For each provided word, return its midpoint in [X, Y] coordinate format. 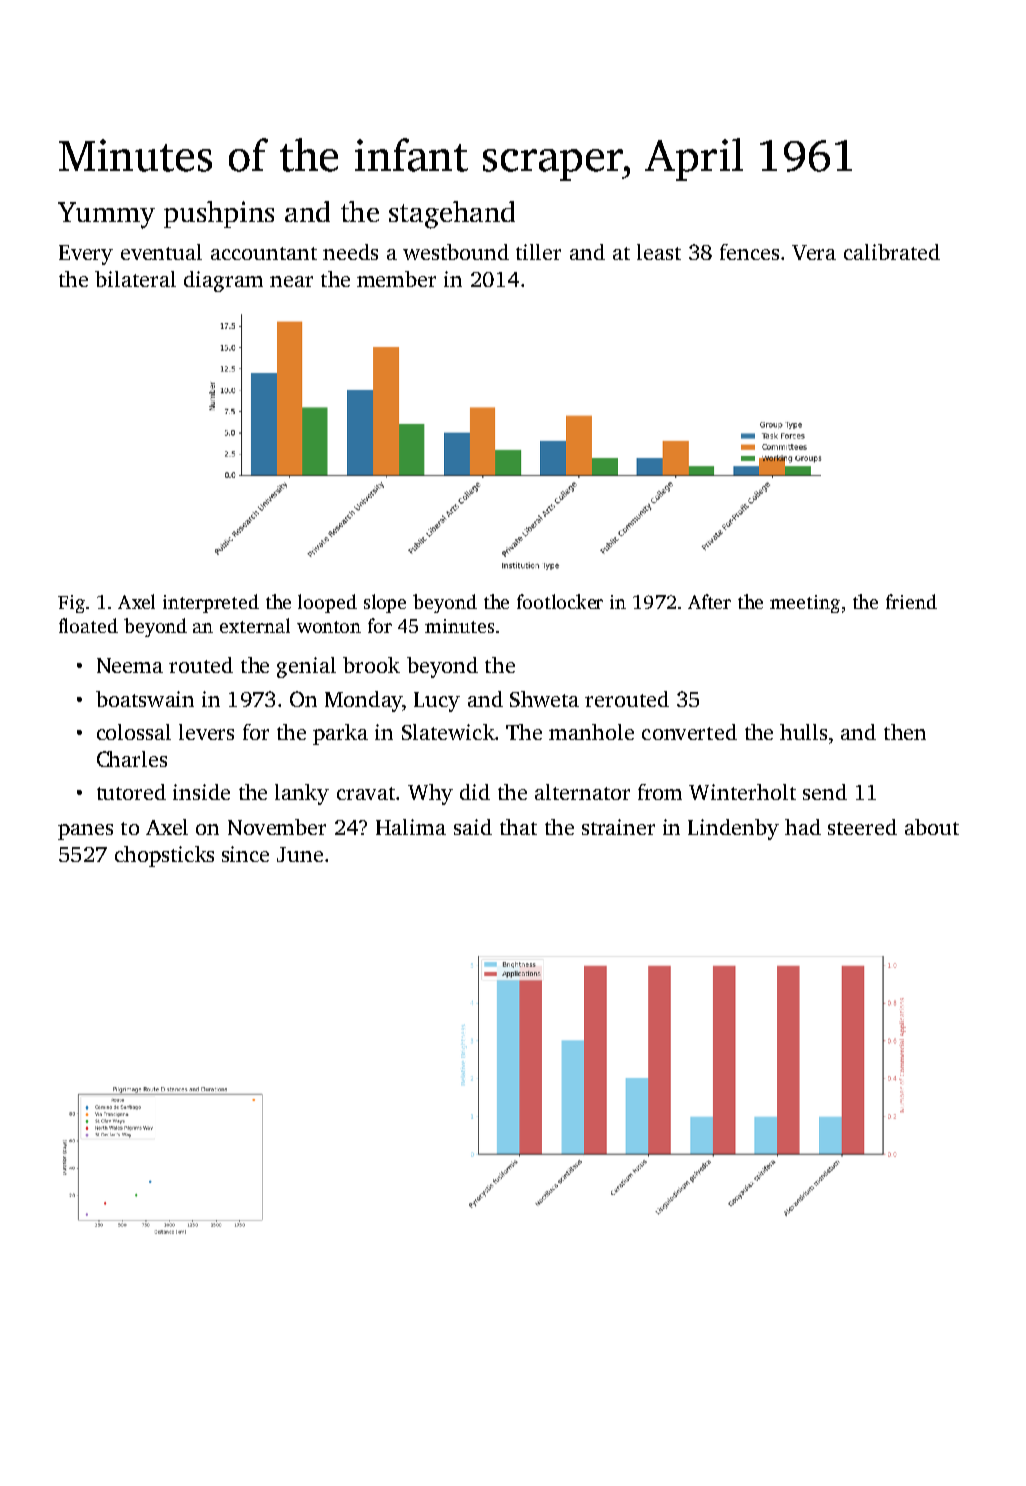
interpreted [211, 603]
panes [85, 832]
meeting [805, 604]
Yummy [106, 215]
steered [862, 827]
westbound [456, 252]
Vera [814, 252]
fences [749, 252]
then [905, 732]
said [473, 827]
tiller [538, 252]
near [291, 281]
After [709, 601]
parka [340, 734]
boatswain [145, 699]
